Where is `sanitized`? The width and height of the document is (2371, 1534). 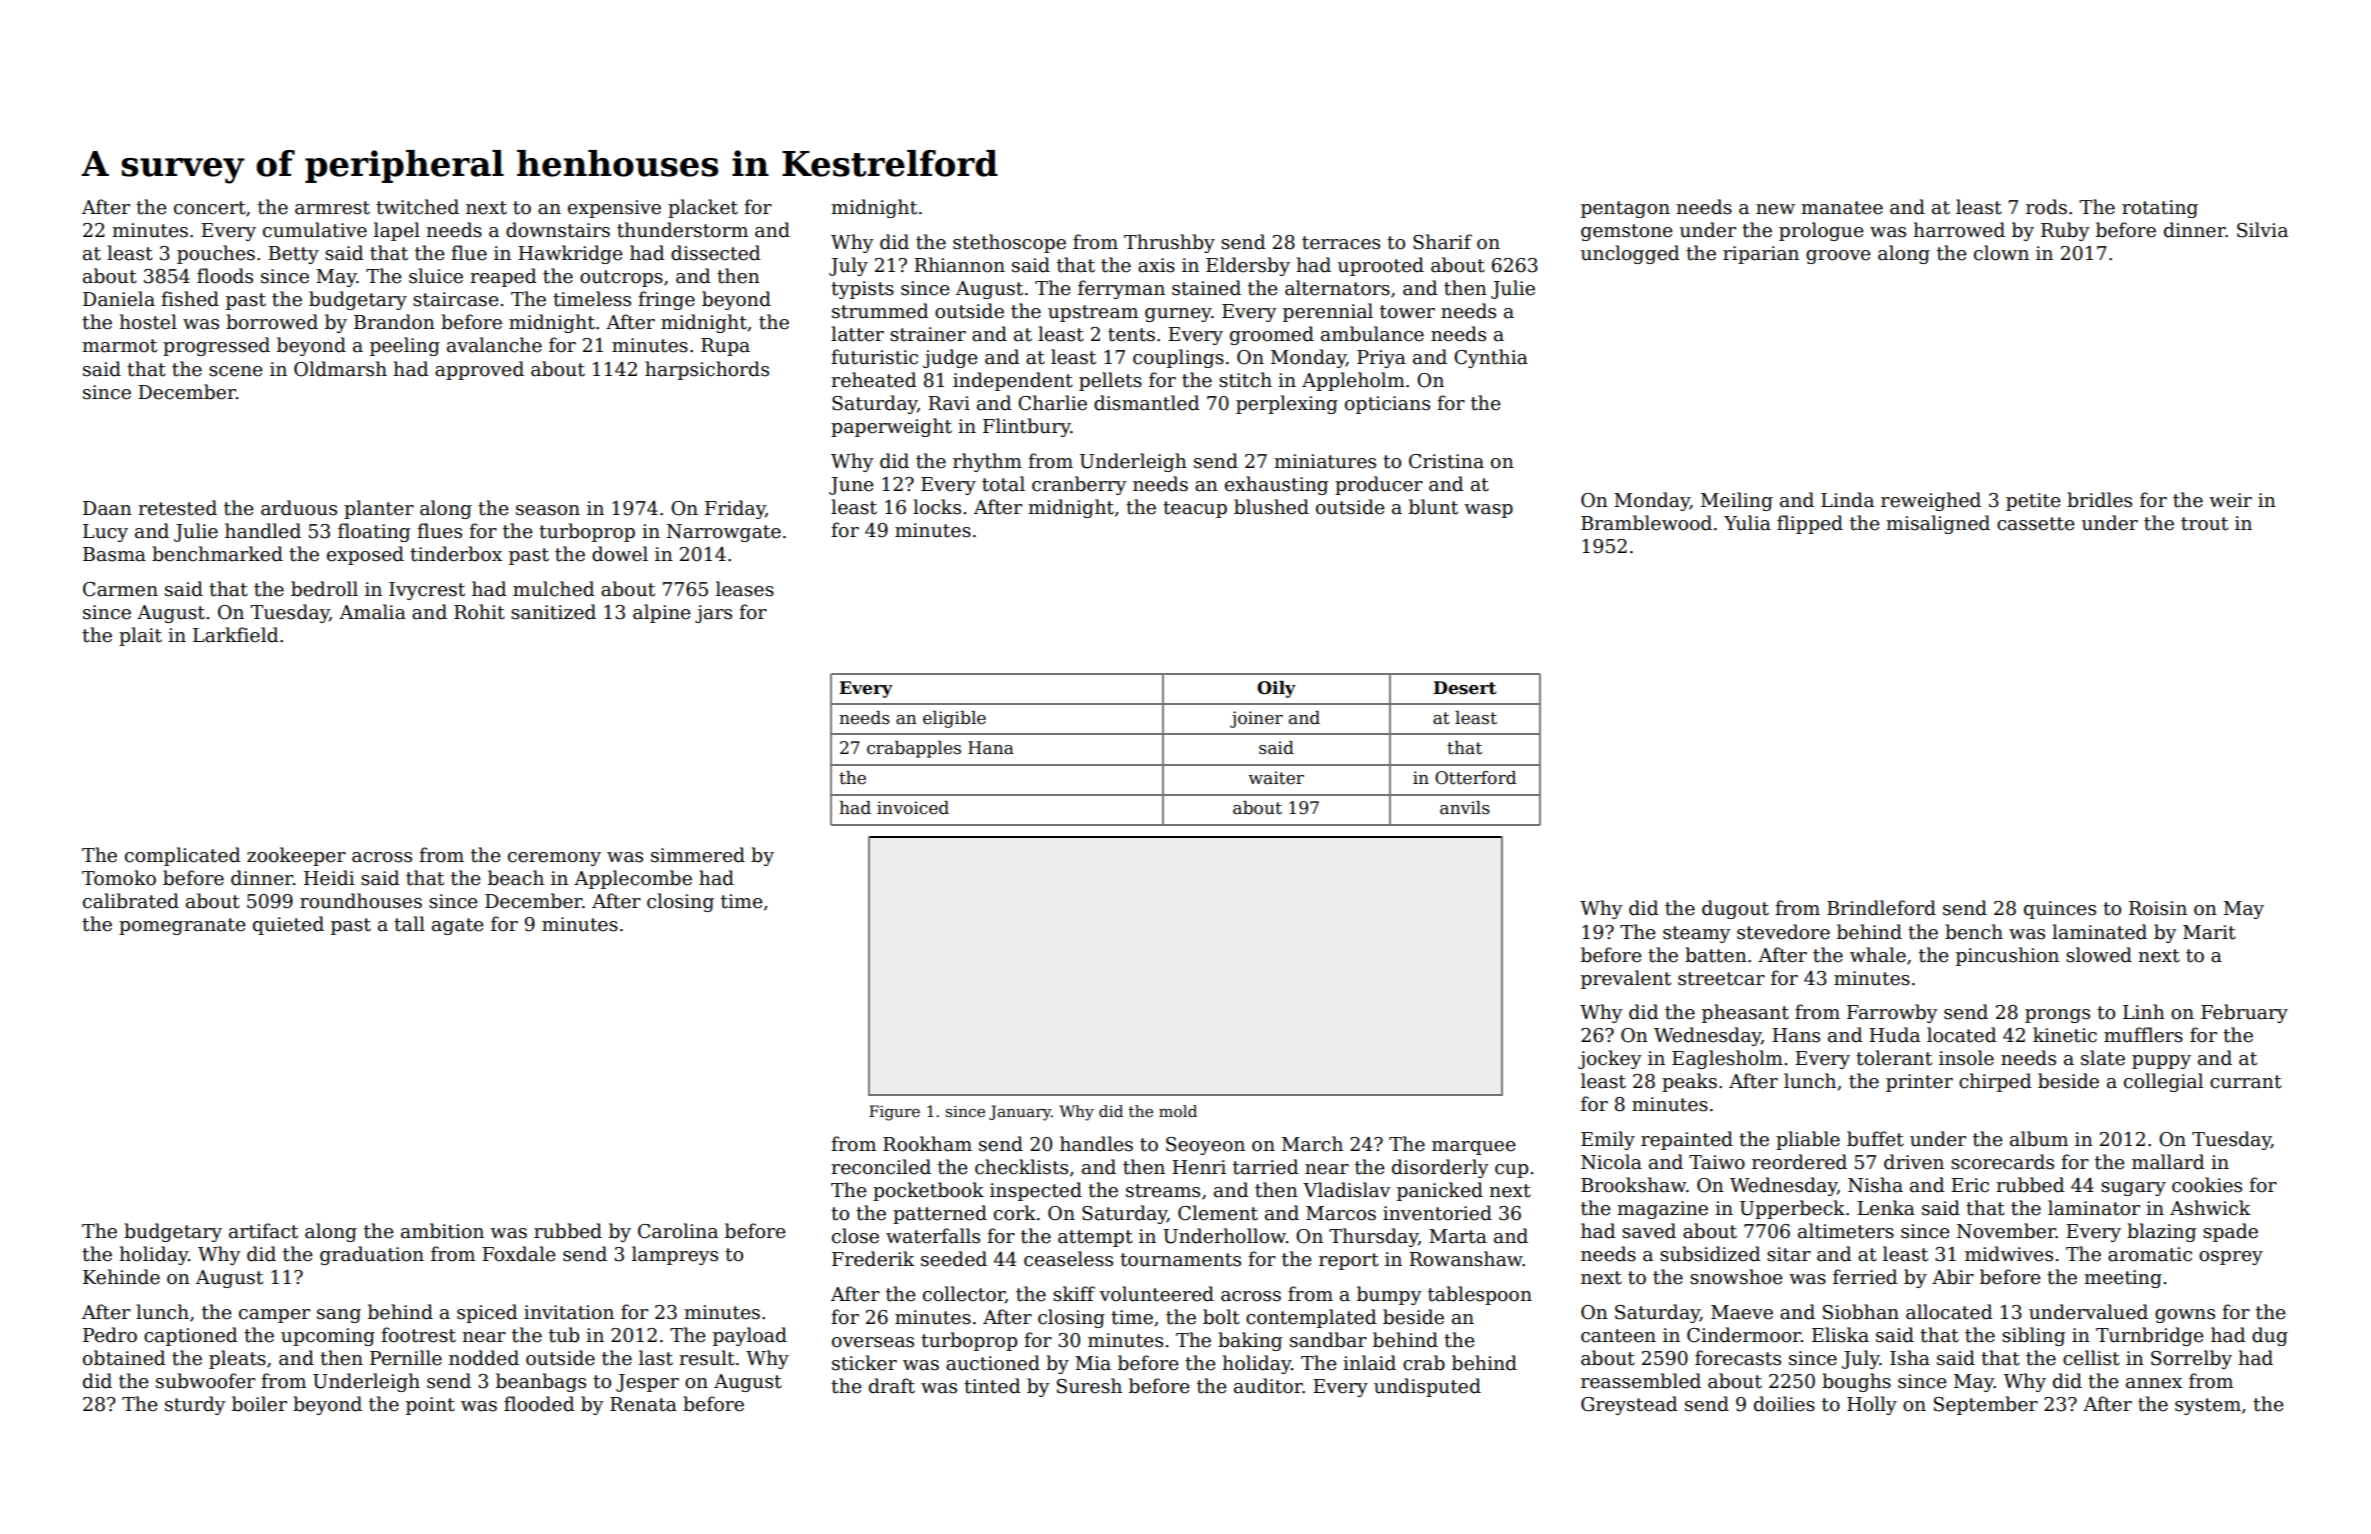 sanitized is located at coordinates (553, 612).
